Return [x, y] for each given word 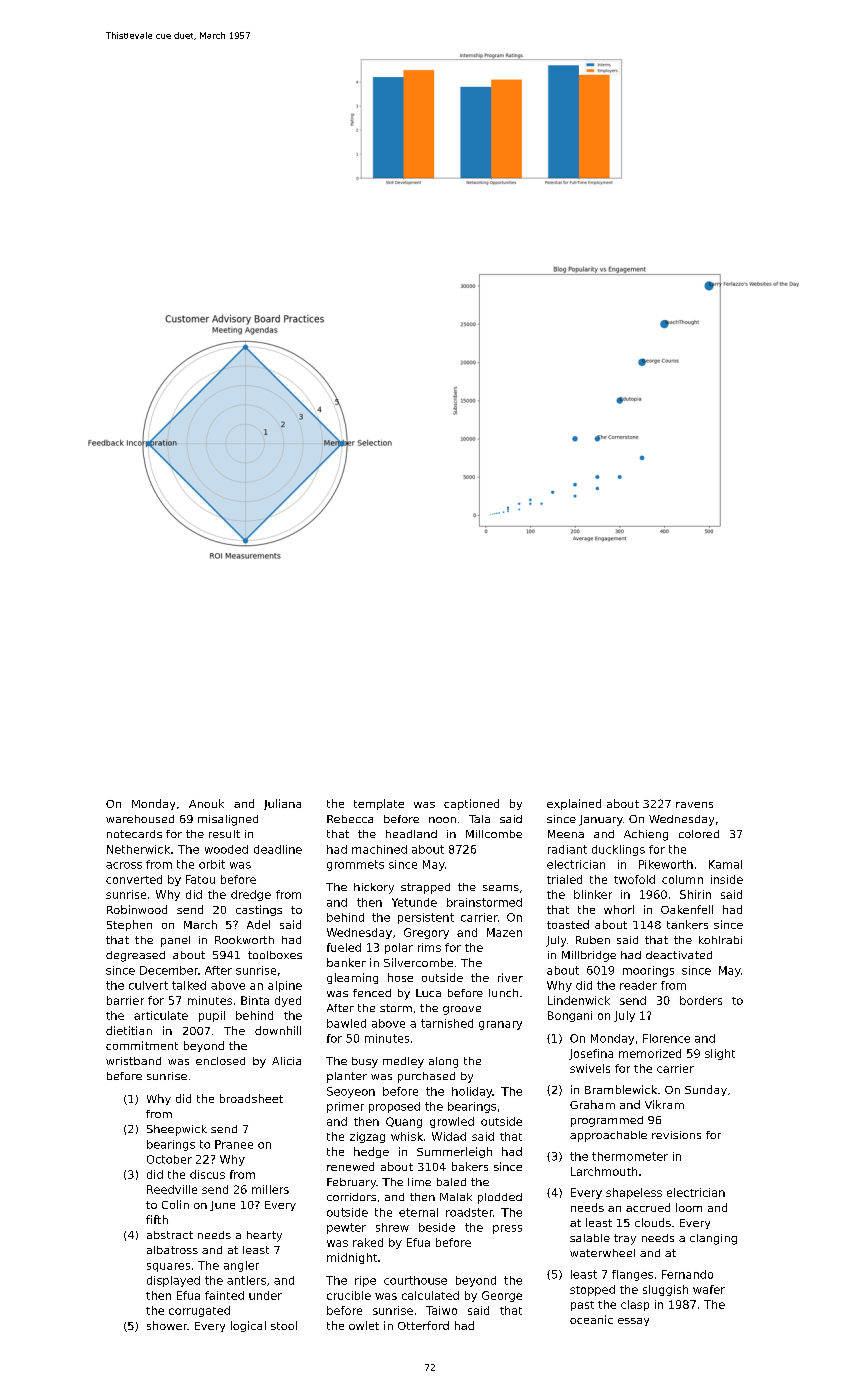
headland [411, 834]
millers [270, 1189]
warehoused [140, 819]
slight [720, 1054]
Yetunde [414, 902]
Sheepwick [177, 1130]
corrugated [199, 1311]
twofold [634, 879]
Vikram [664, 1104]
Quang [404, 1122]
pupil [212, 1016]
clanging [713, 1239]
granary [500, 1025]
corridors [351, 1197]
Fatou [200, 879]
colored [699, 834]
